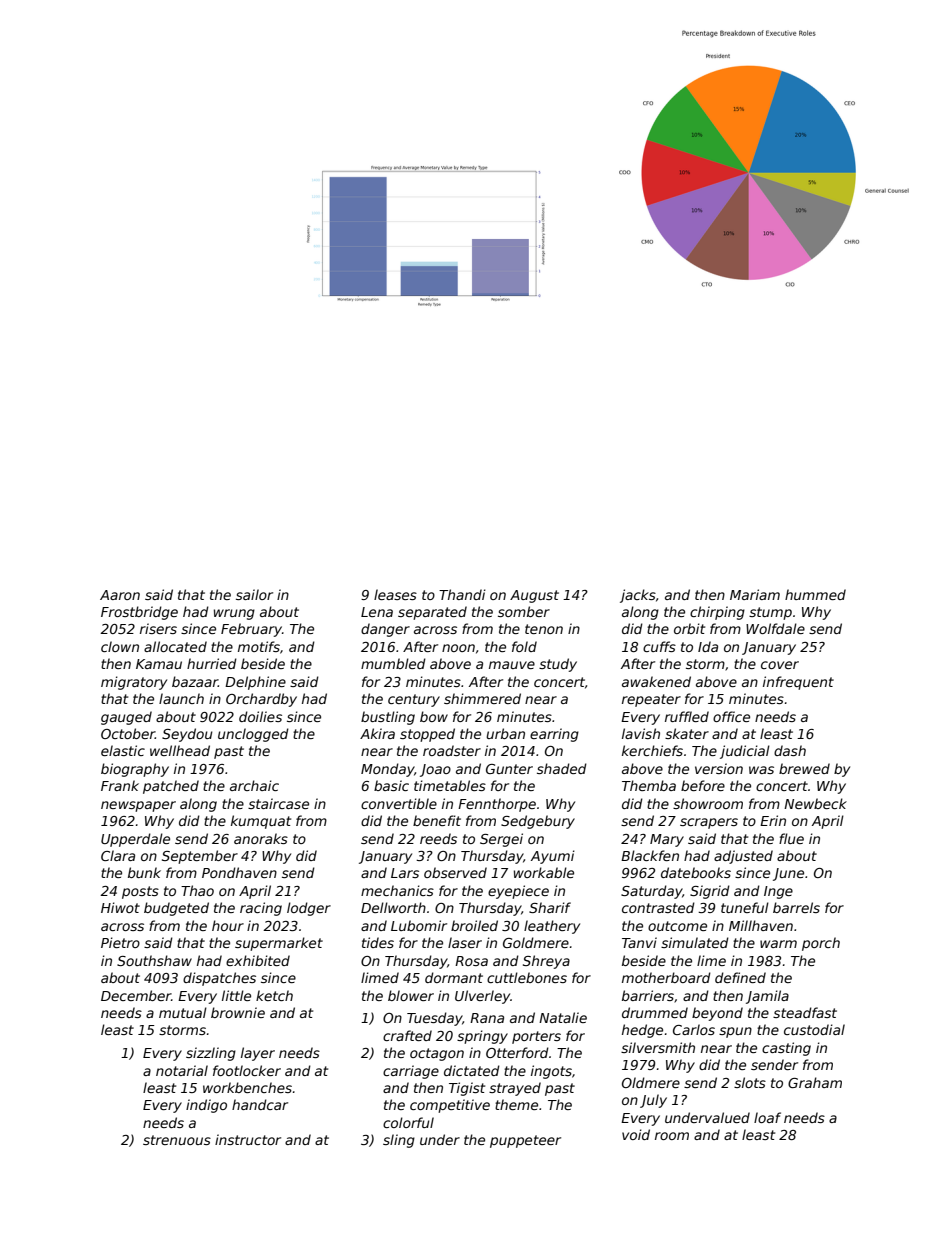 The image size is (952, 1233). I want to click on shimmered, so click(482, 698).
